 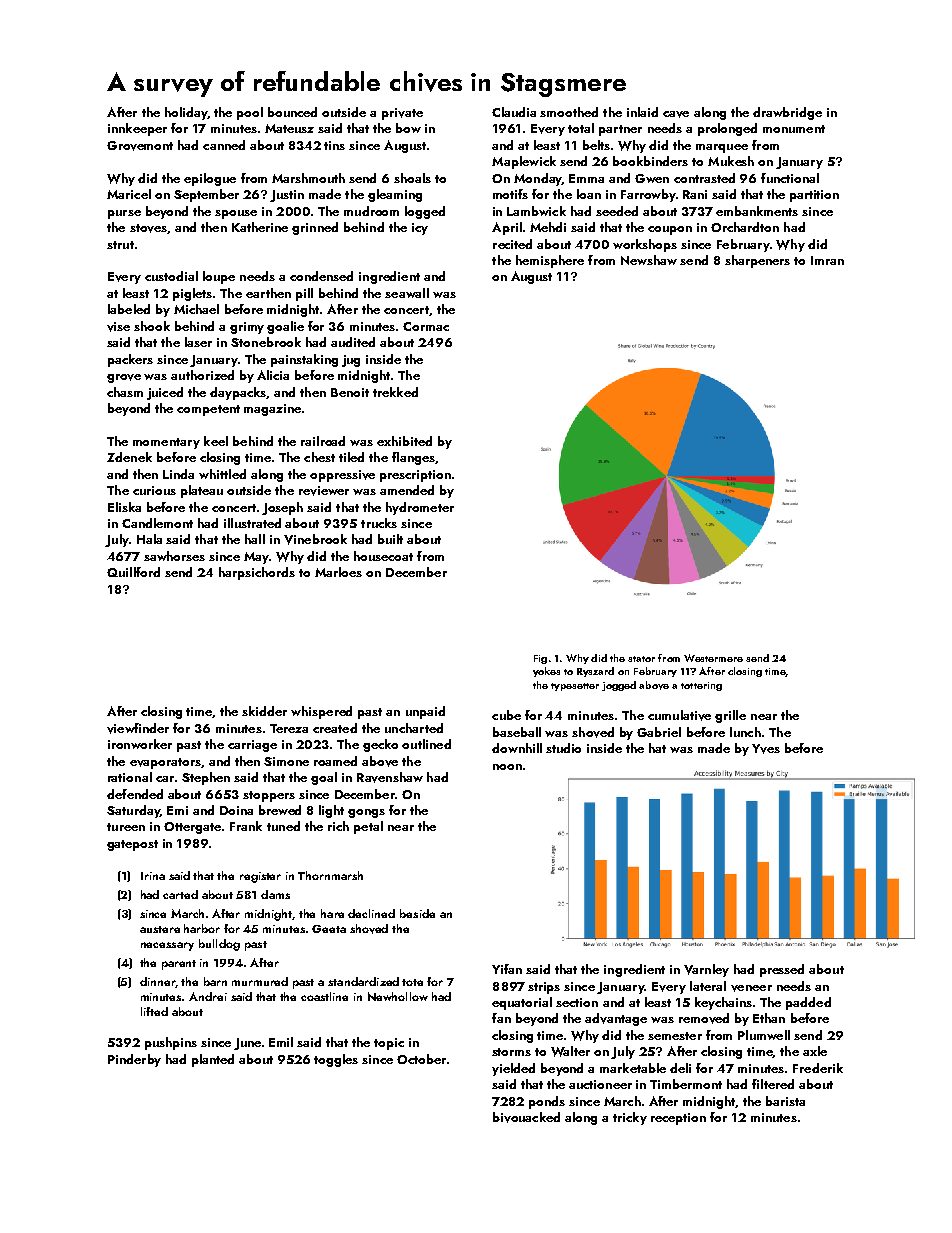 What do you see at coordinates (678, 1119) in the document?
I see `reception` at bounding box center [678, 1119].
